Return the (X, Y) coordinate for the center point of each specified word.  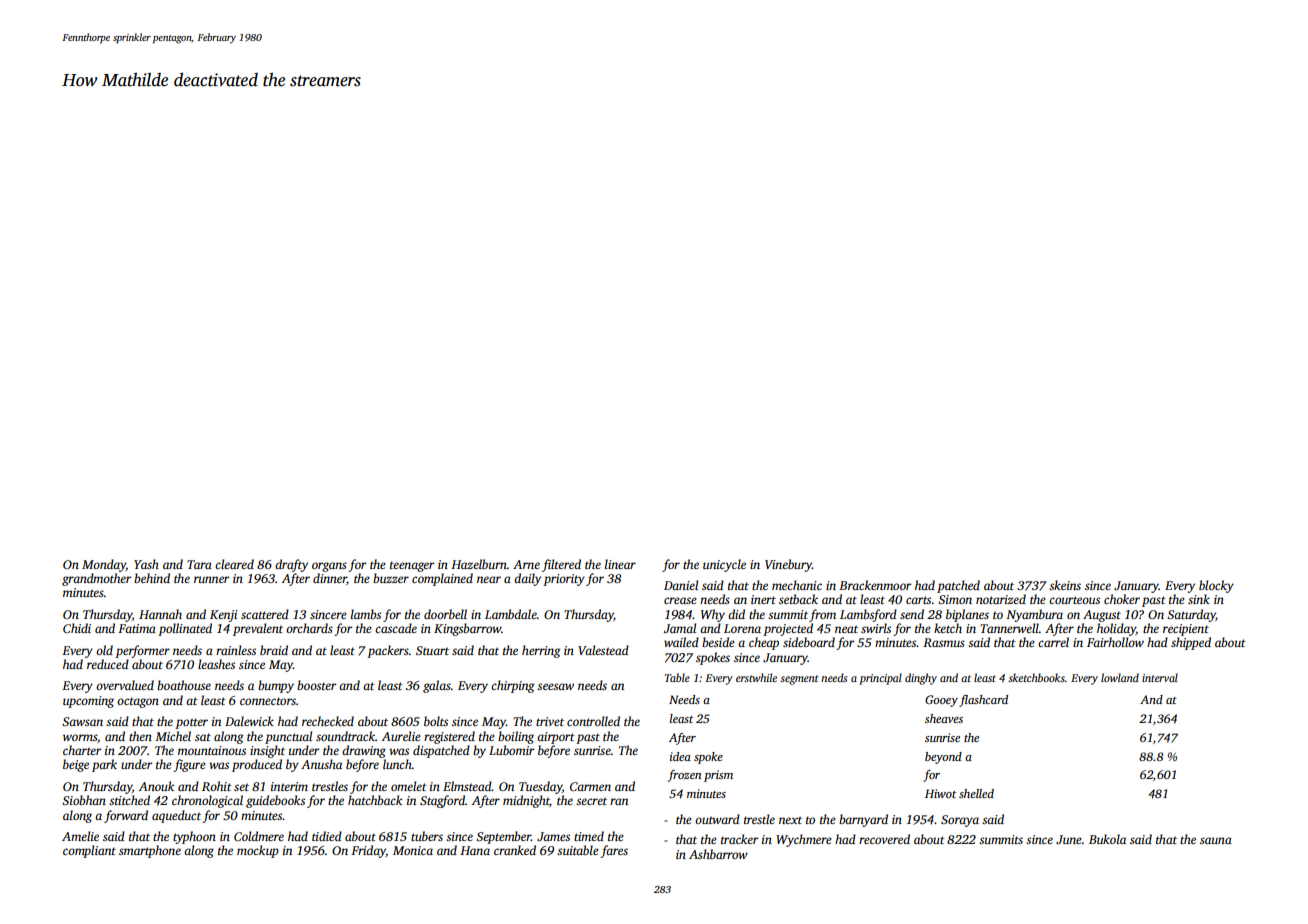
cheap (764, 643)
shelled (976, 793)
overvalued (125, 685)
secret (591, 801)
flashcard (983, 701)
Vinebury (788, 565)
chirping (512, 686)
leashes (216, 664)
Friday (368, 851)
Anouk (156, 786)
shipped (1191, 643)
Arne (526, 564)
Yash (146, 564)
